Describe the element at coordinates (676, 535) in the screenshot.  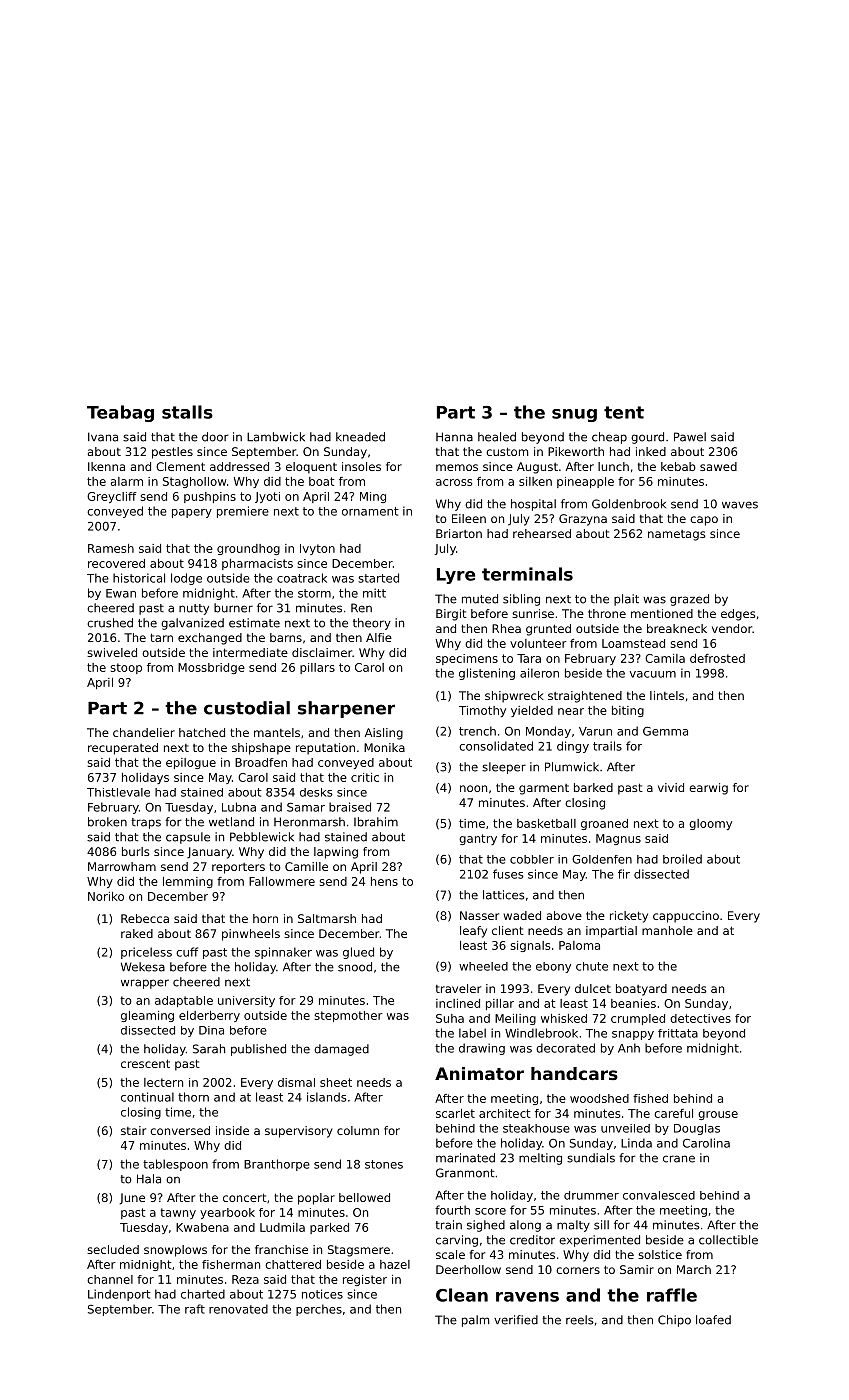
I see `nametags` at that location.
